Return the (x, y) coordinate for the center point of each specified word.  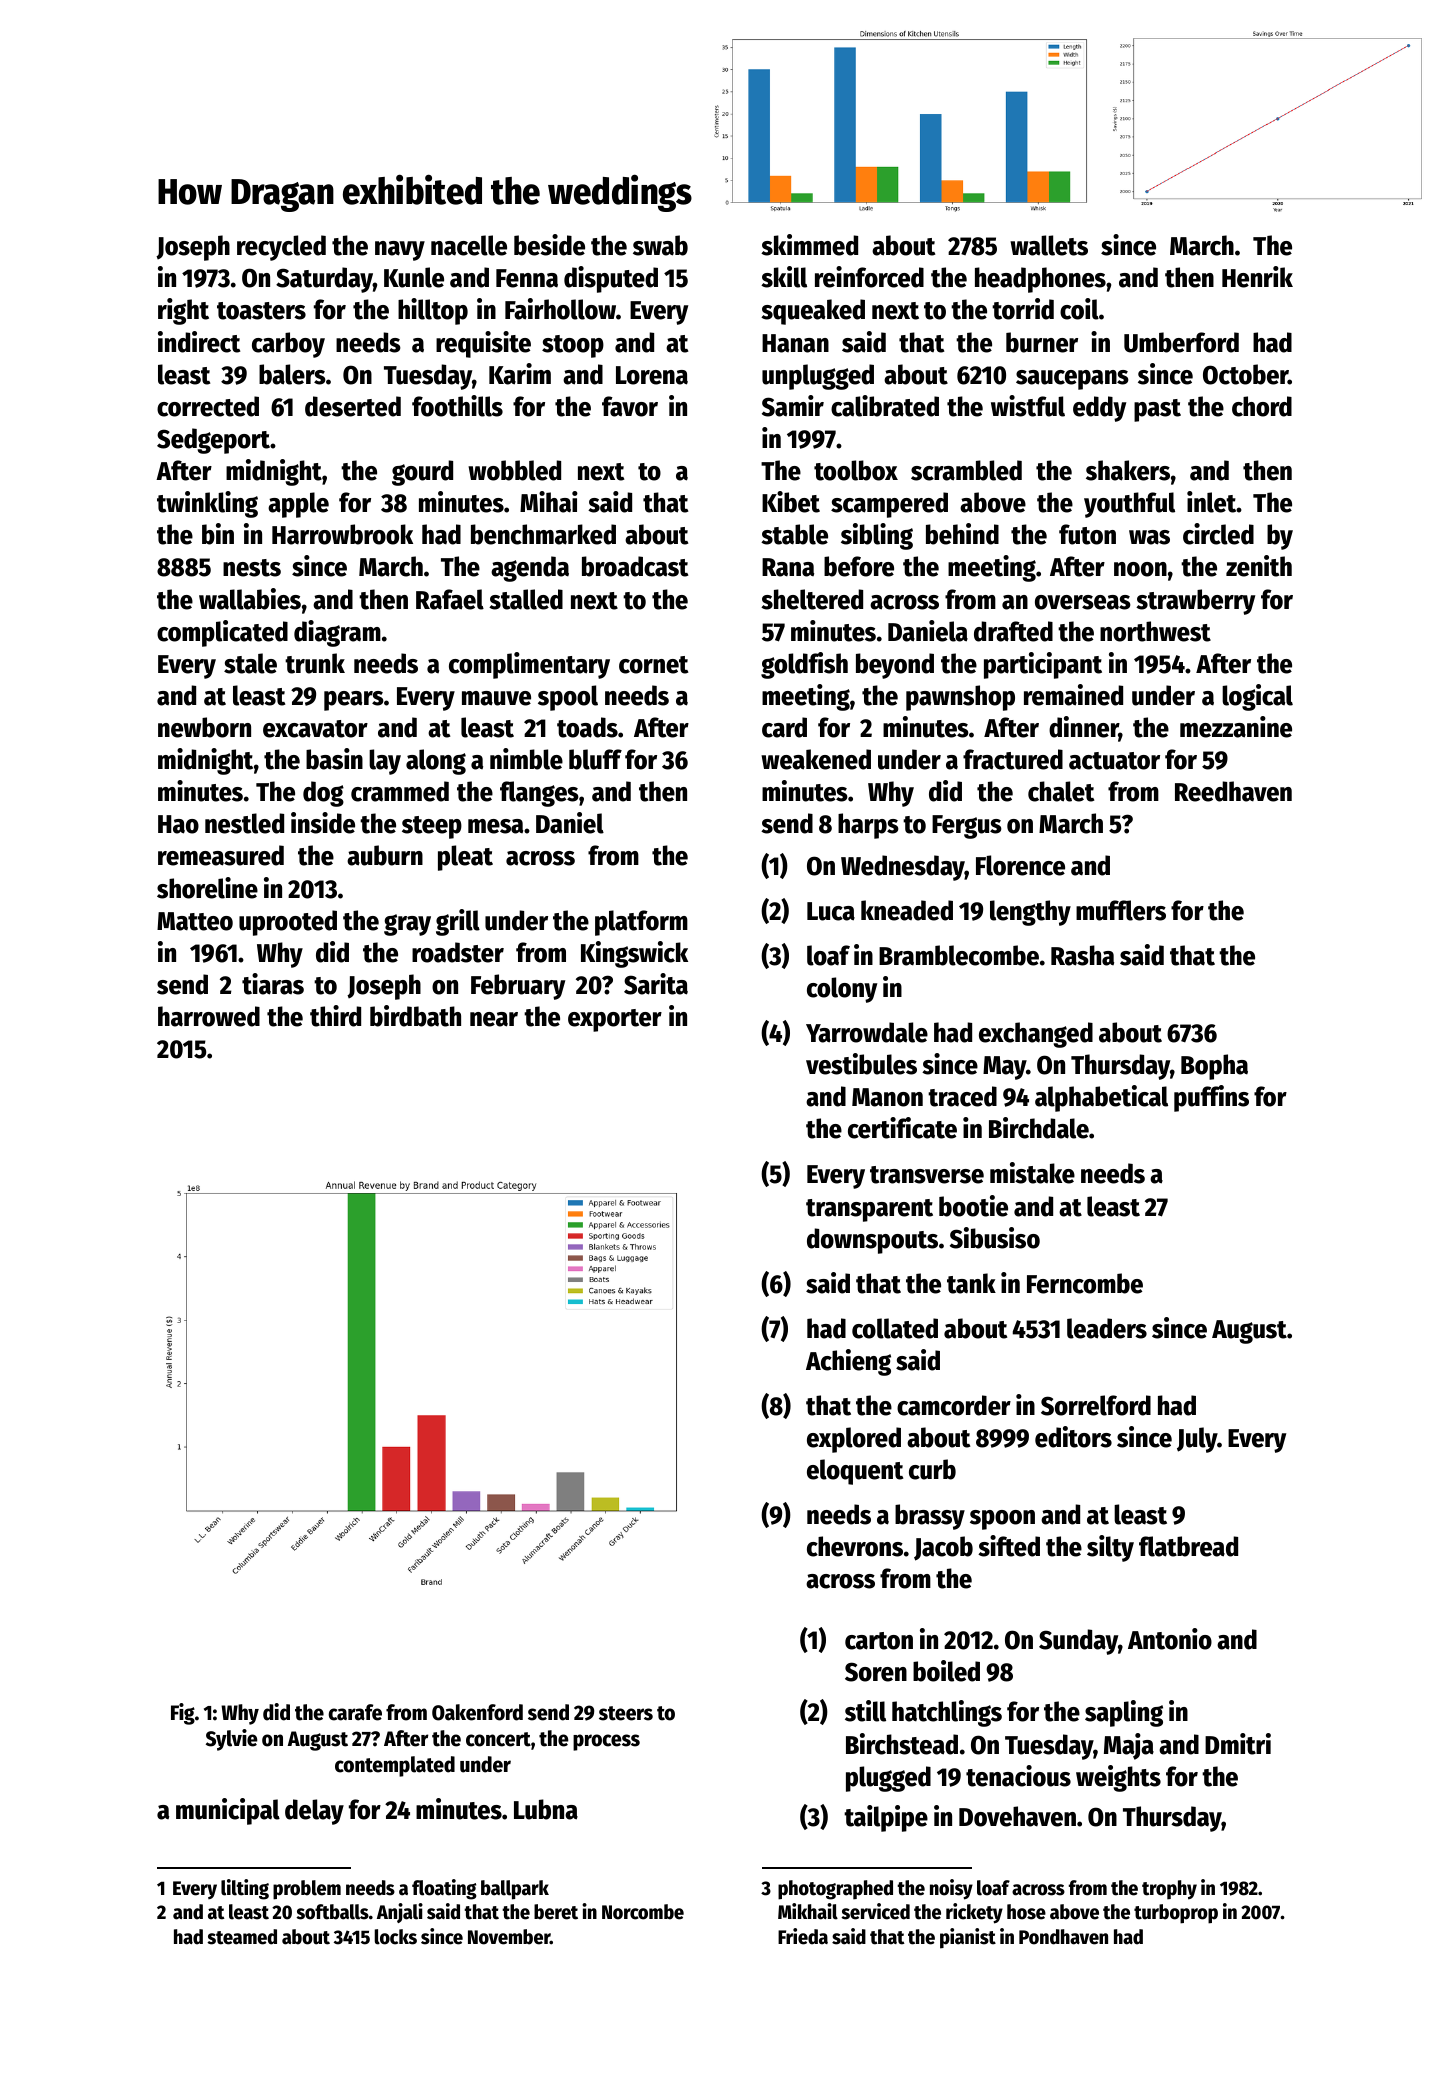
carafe (355, 1712)
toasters (261, 311)
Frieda (803, 1936)
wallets (1049, 245)
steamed (242, 1937)
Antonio (1170, 1639)
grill (458, 922)
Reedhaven (1233, 791)
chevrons (855, 1546)
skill (784, 277)
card (784, 727)
